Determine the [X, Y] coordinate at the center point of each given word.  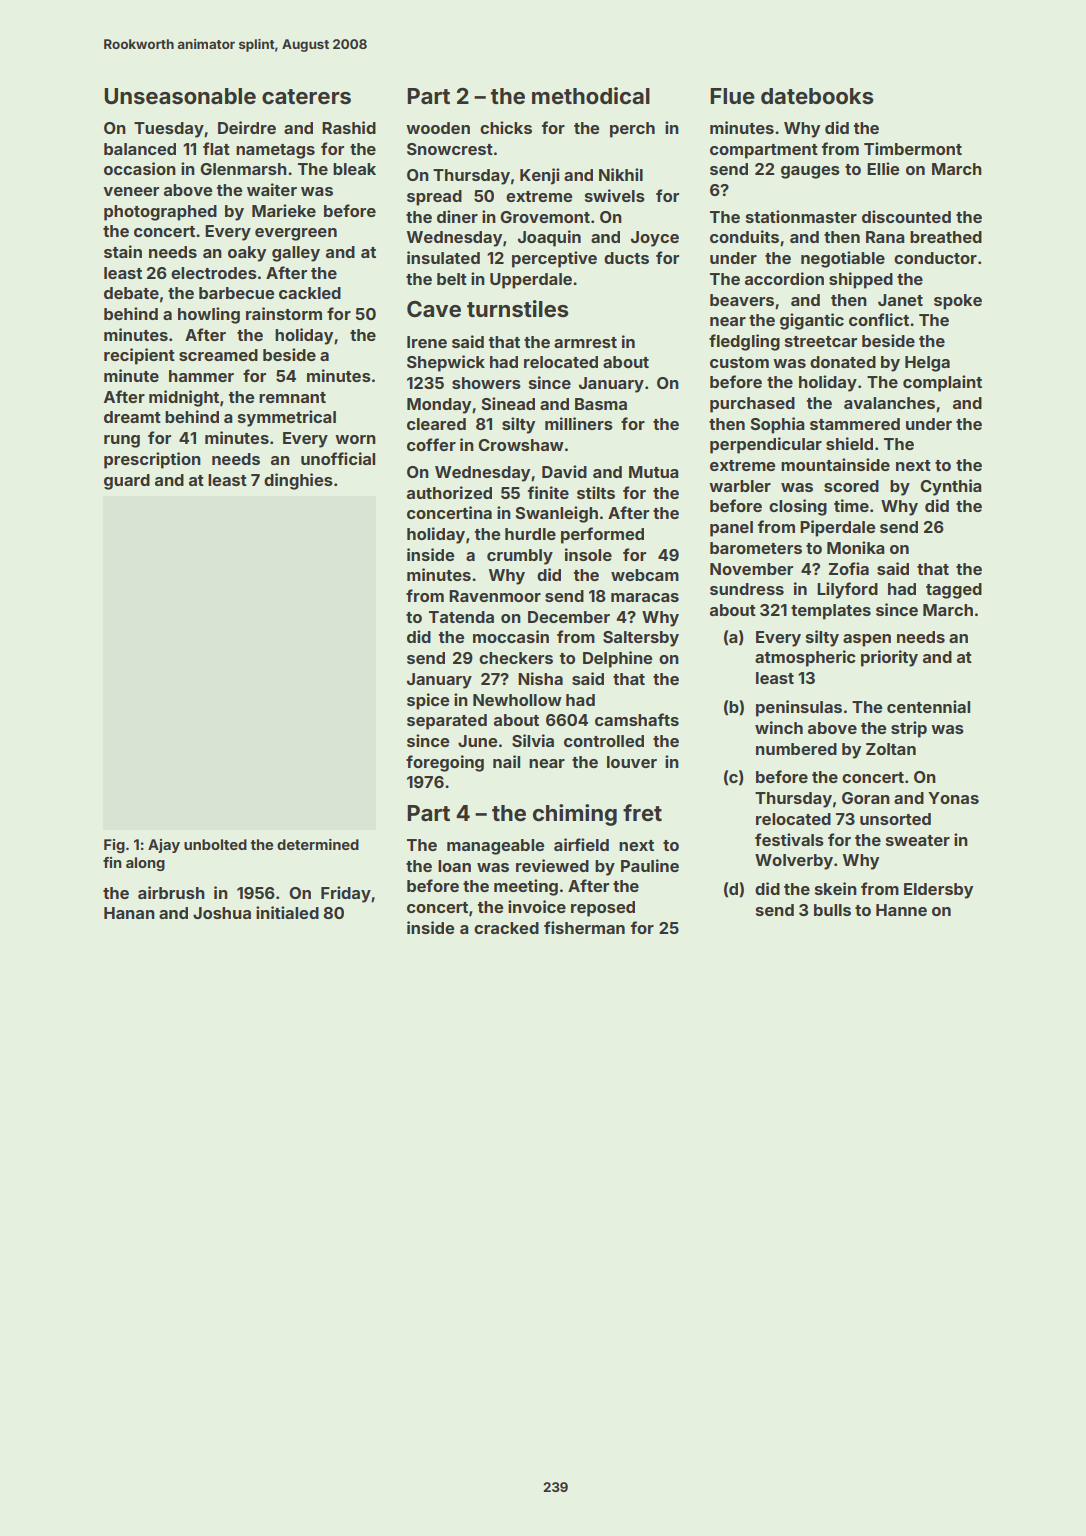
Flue [732, 96]
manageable [495, 847]
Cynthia [951, 487]
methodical [591, 96]
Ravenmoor [495, 596]
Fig [114, 846]
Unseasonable [180, 96]
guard [127, 482]
